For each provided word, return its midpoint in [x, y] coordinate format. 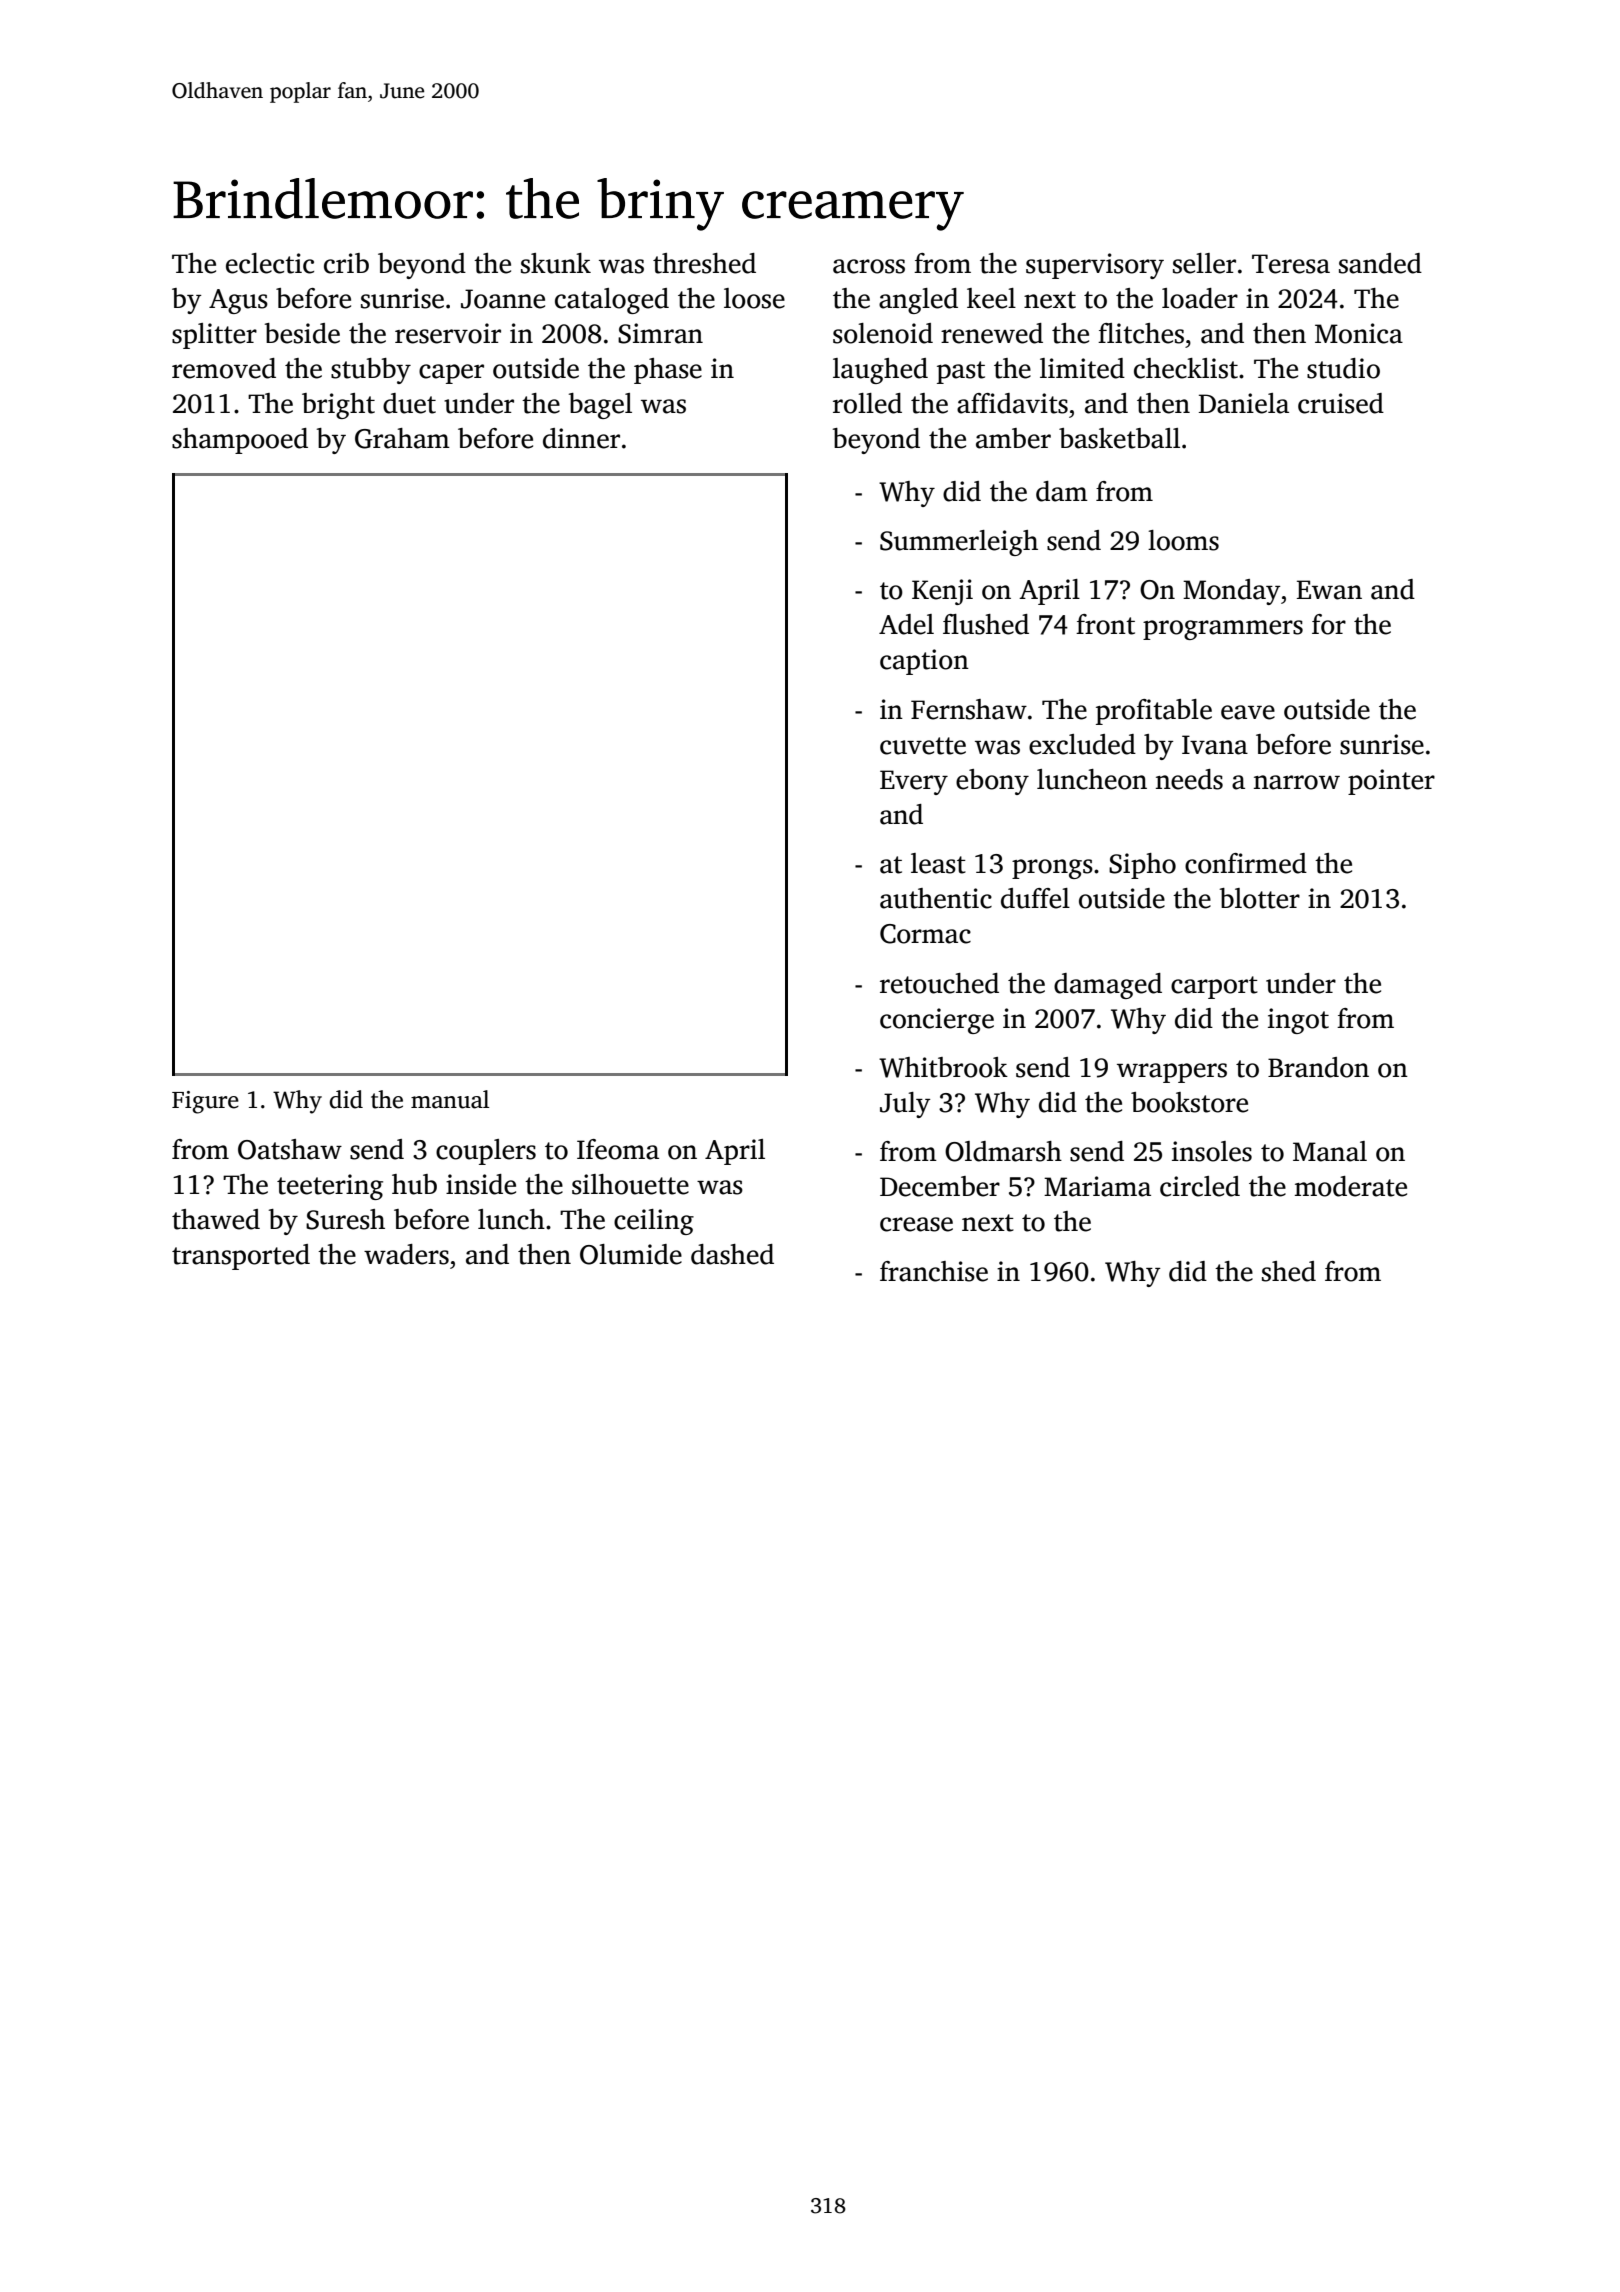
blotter [1260, 898]
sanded [1380, 263]
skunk [556, 263]
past [961, 372]
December [940, 1186]
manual [450, 1099]
